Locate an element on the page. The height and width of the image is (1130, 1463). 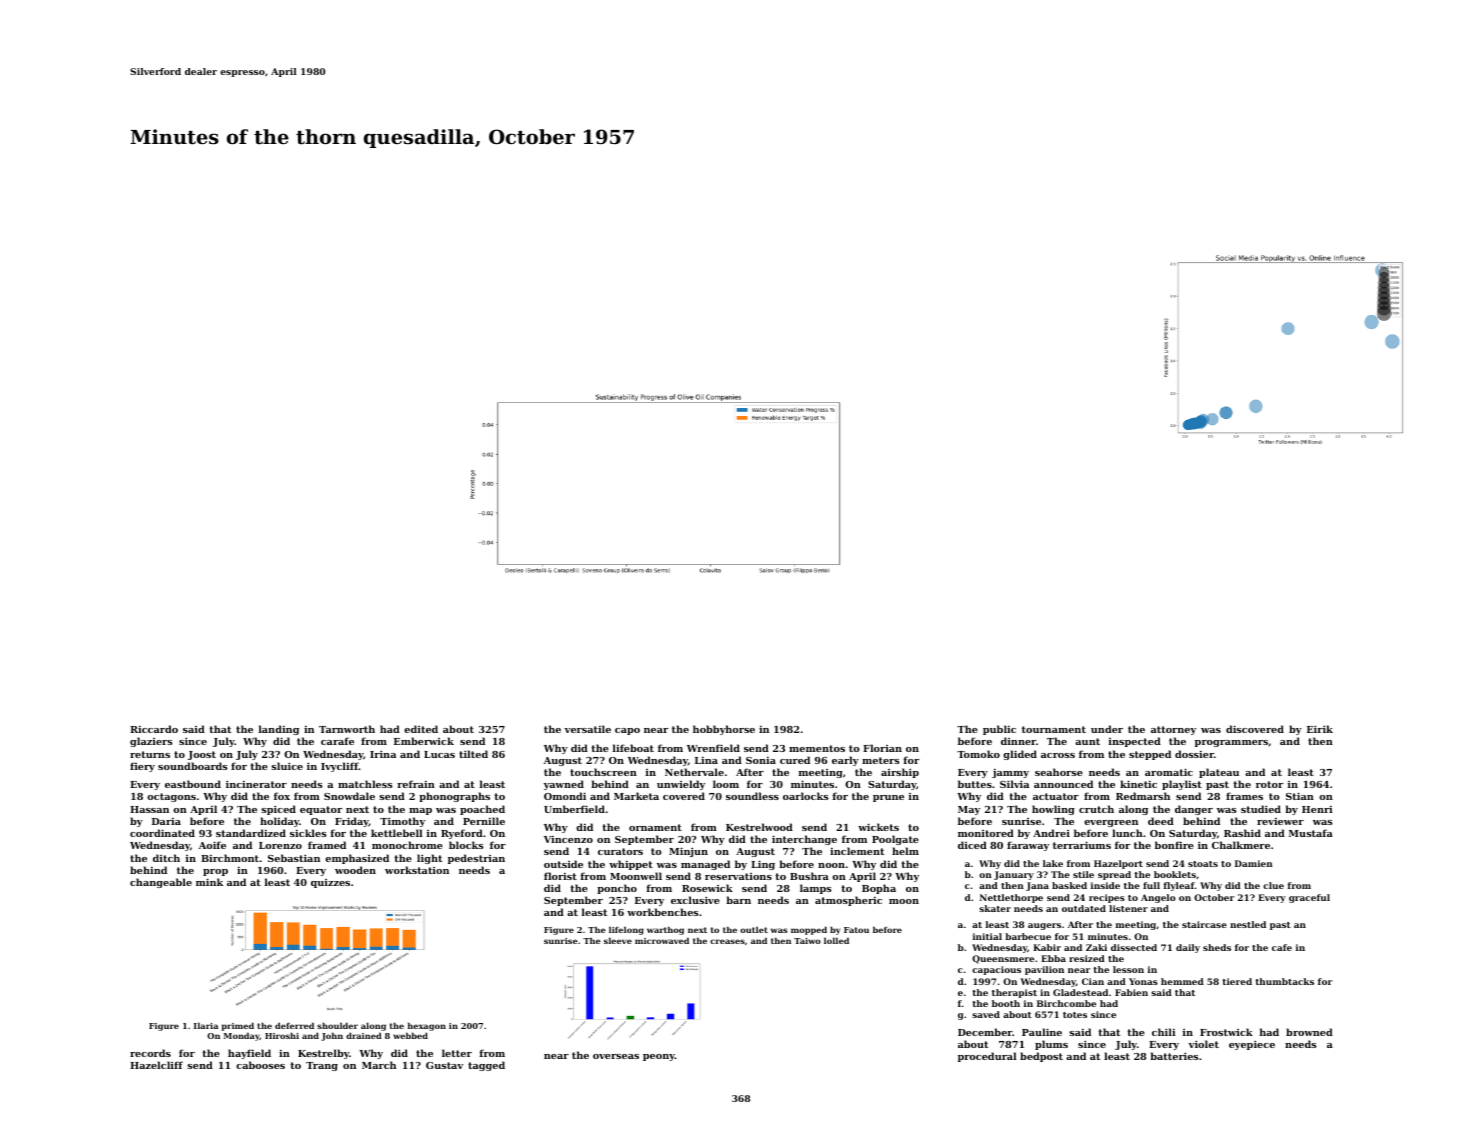
thumbtacks is located at coordinates (1284, 981).
